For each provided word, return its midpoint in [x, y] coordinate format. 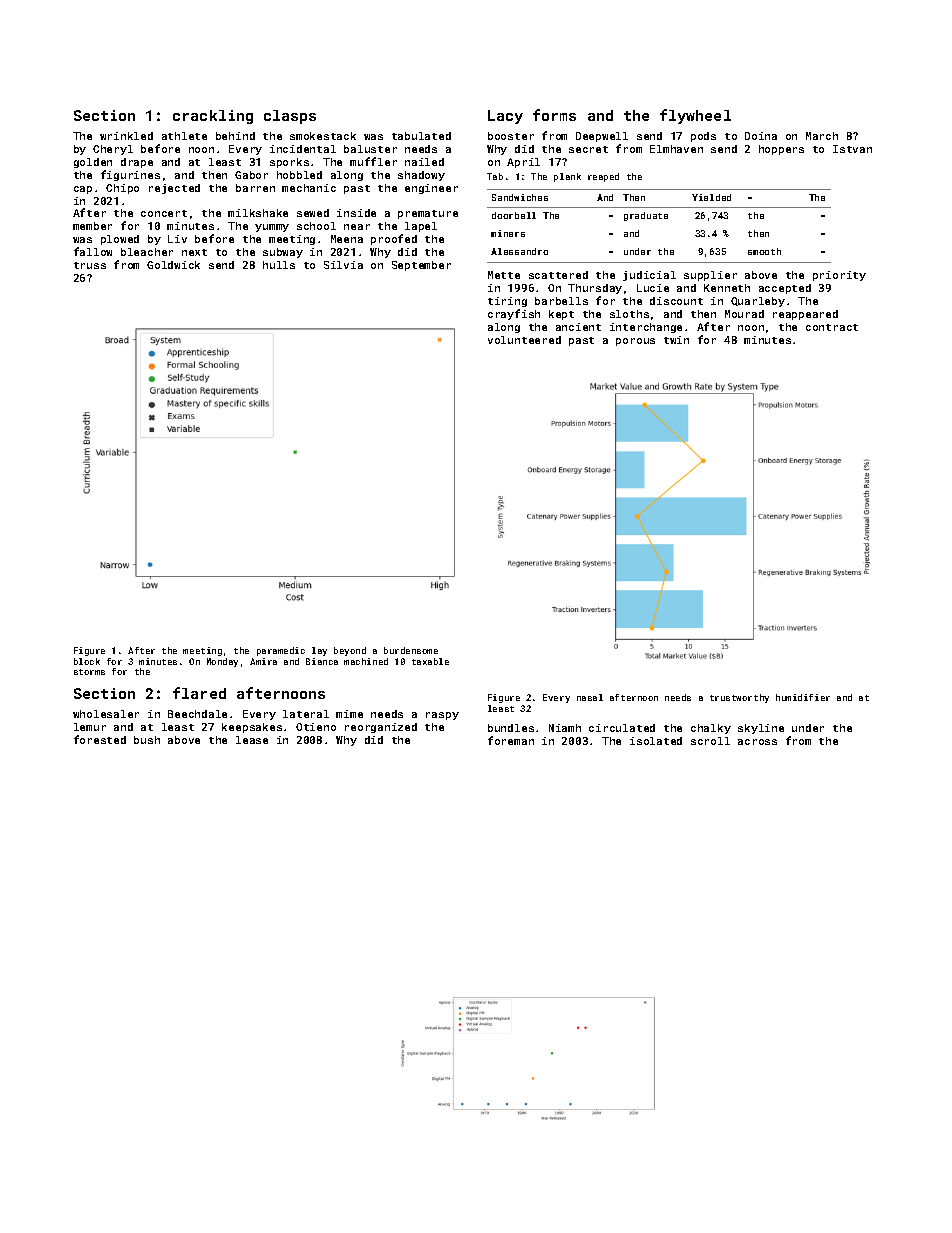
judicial [649, 276]
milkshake [258, 213]
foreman [511, 740]
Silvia [343, 265]
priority [839, 276]
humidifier [803, 697]
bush [147, 740]
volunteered [524, 340]
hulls [279, 265]
